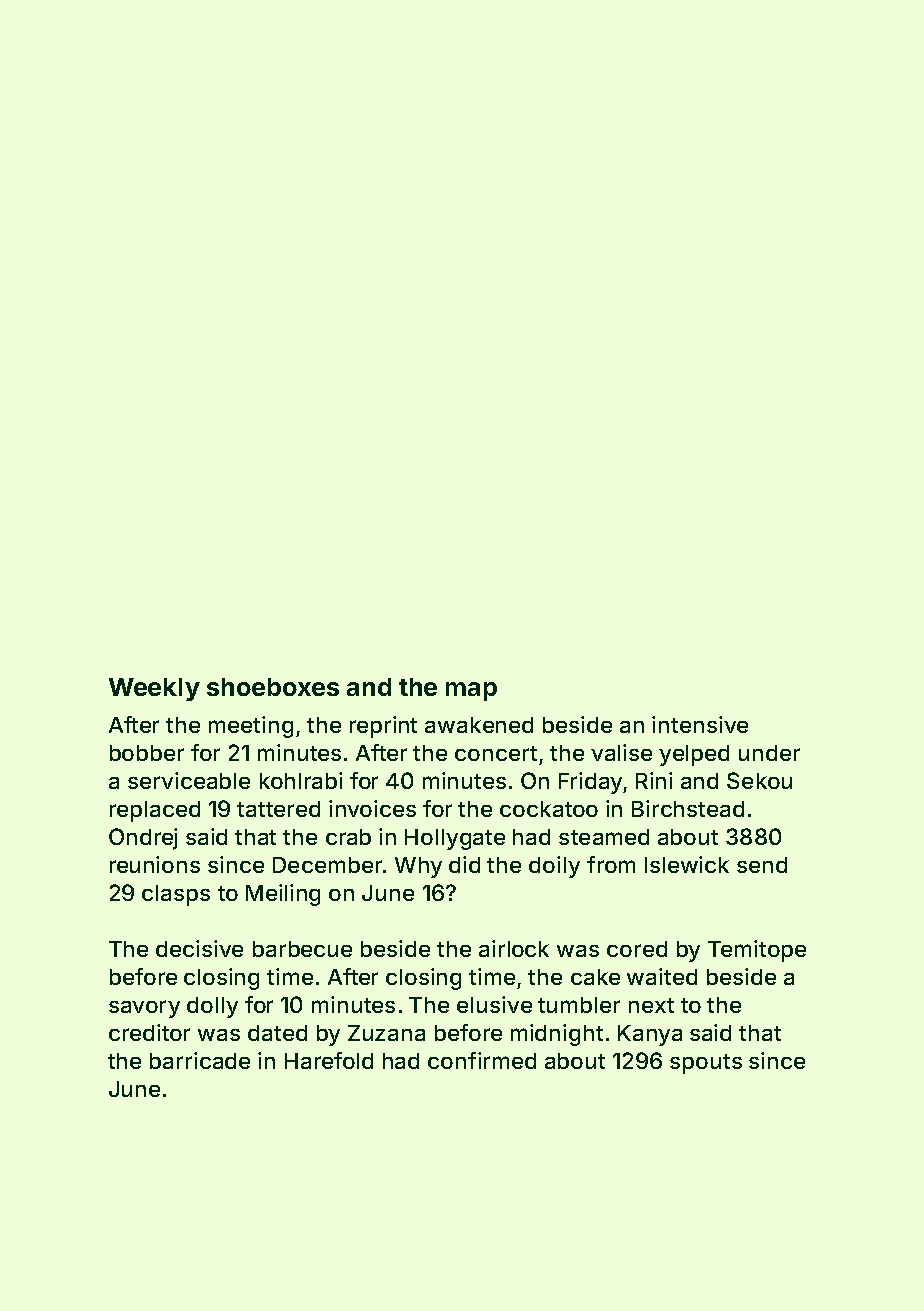 The image size is (924, 1311). Describe the element at coordinates (189, 780) in the screenshot. I see `serviceable` at that location.
